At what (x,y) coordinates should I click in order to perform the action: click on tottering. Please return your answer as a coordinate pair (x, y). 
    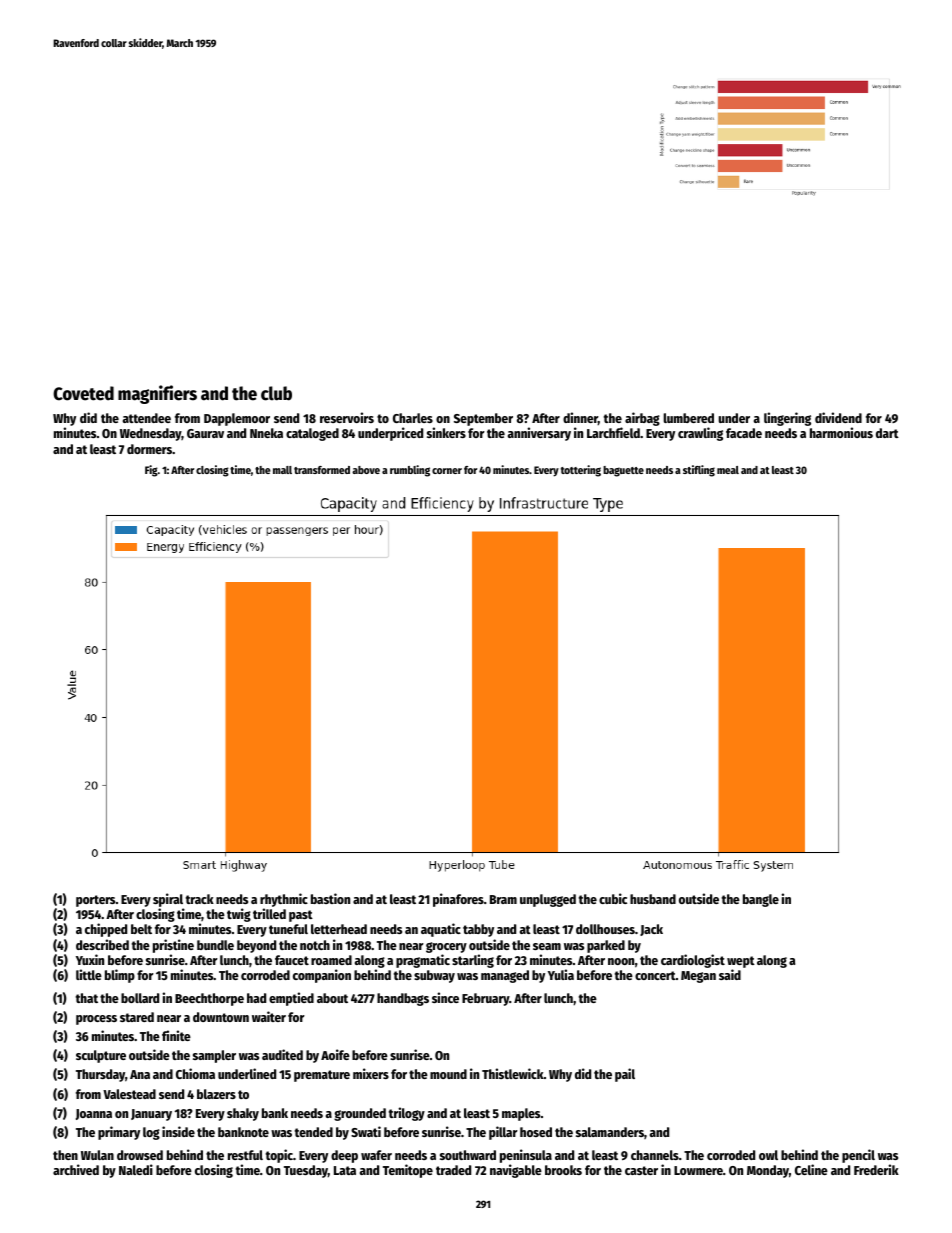
    Looking at the image, I should click on (581, 471).
